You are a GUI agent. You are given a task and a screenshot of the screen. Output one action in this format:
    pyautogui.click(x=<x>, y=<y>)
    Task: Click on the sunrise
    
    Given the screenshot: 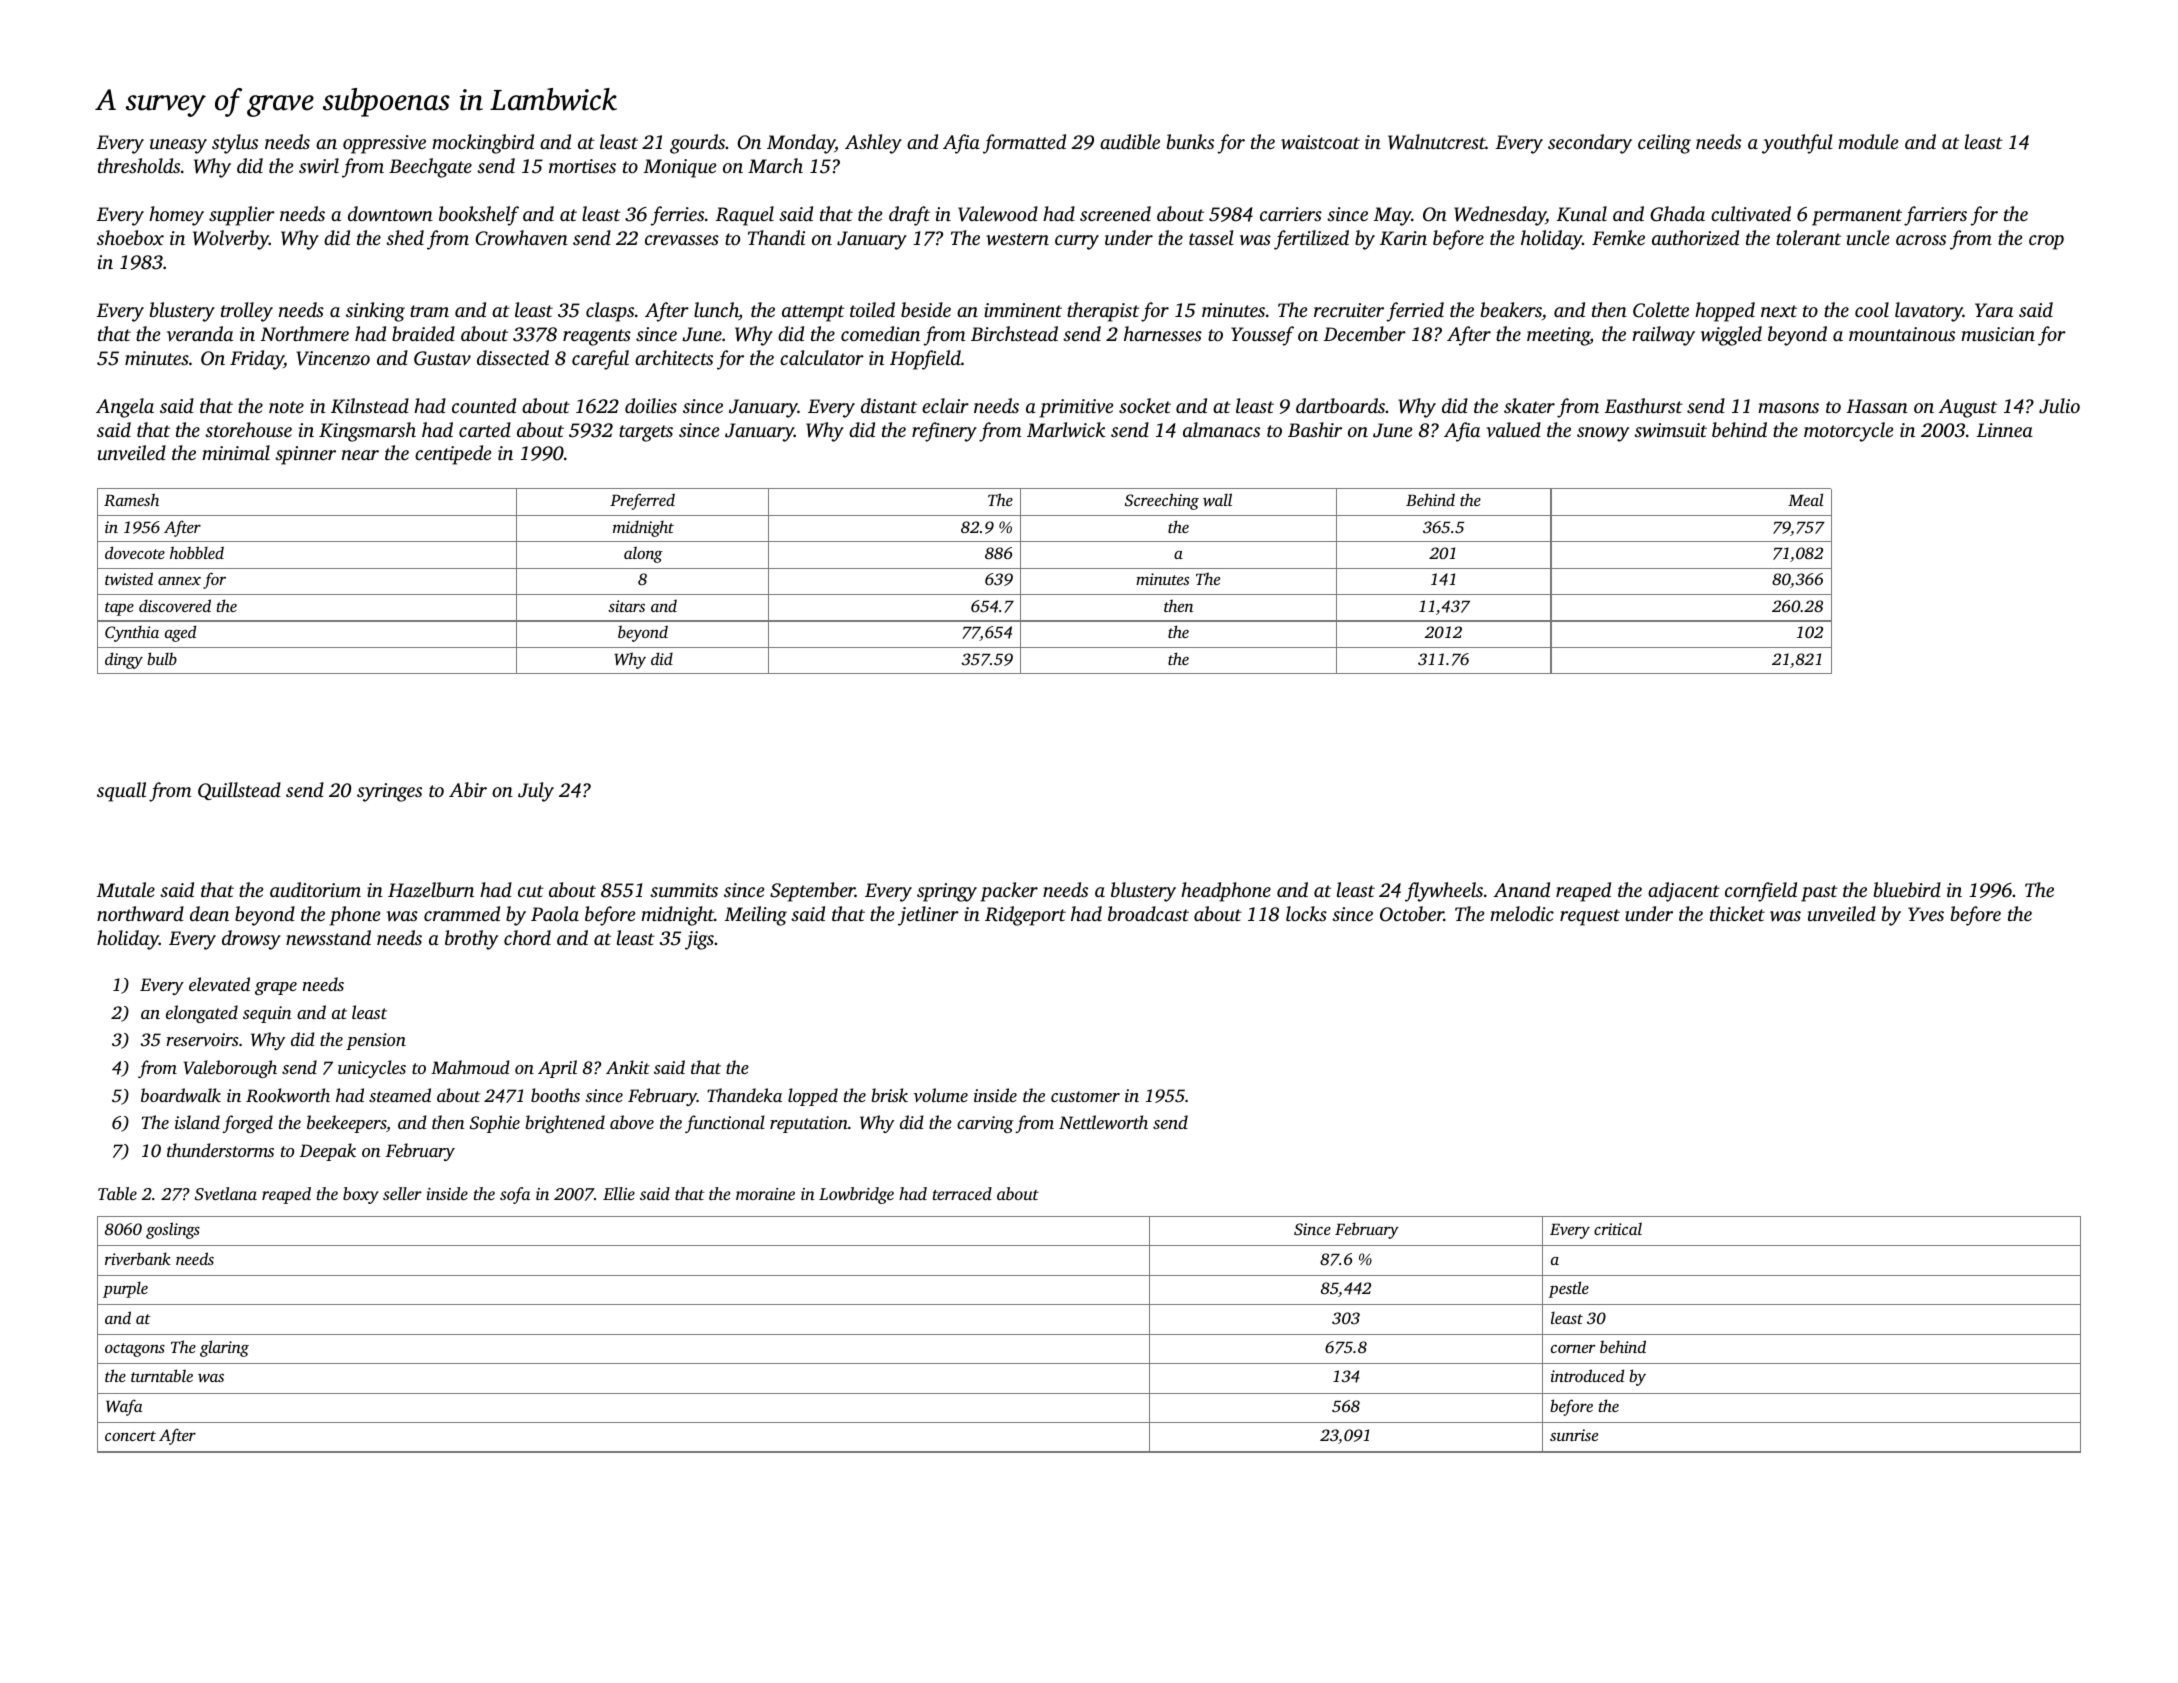 What is the action you would take?
    pyautogui.click(x=1574, y=1435)
